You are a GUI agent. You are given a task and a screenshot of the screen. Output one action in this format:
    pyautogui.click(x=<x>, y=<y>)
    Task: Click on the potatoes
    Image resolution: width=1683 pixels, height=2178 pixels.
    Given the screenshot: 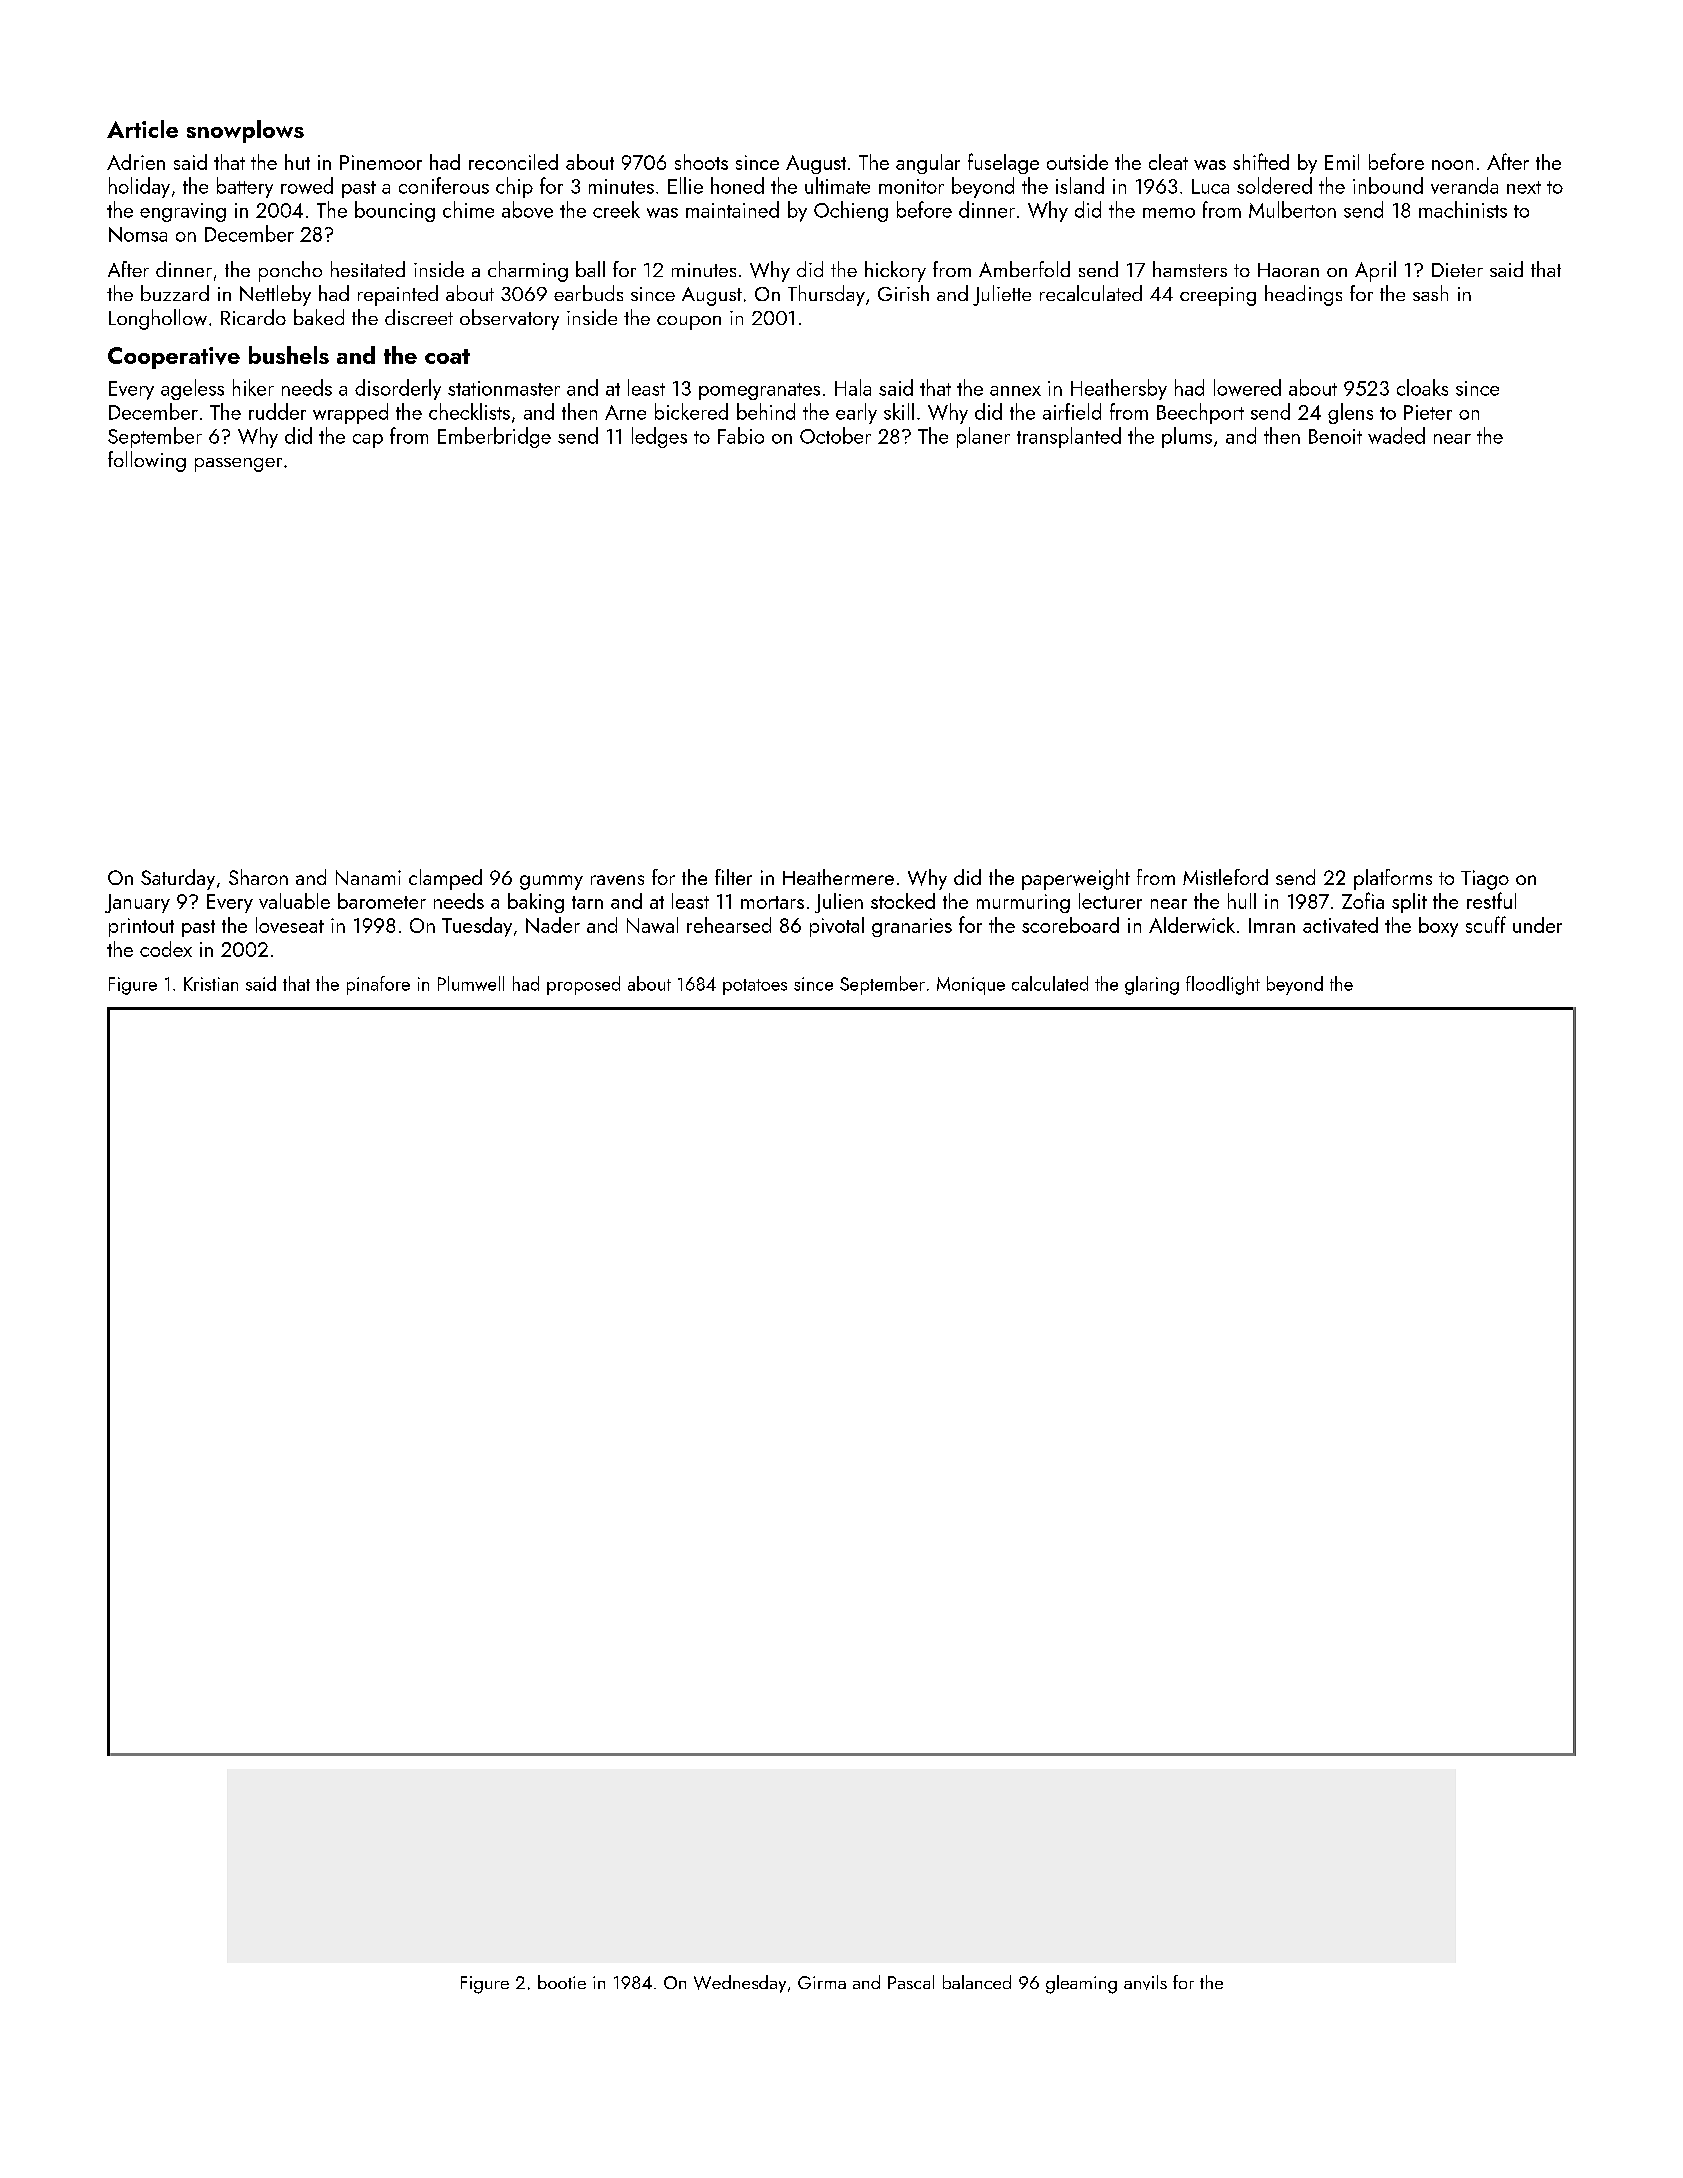 What is the action you would take?
    pyautogui.click(x=755, y=987)
